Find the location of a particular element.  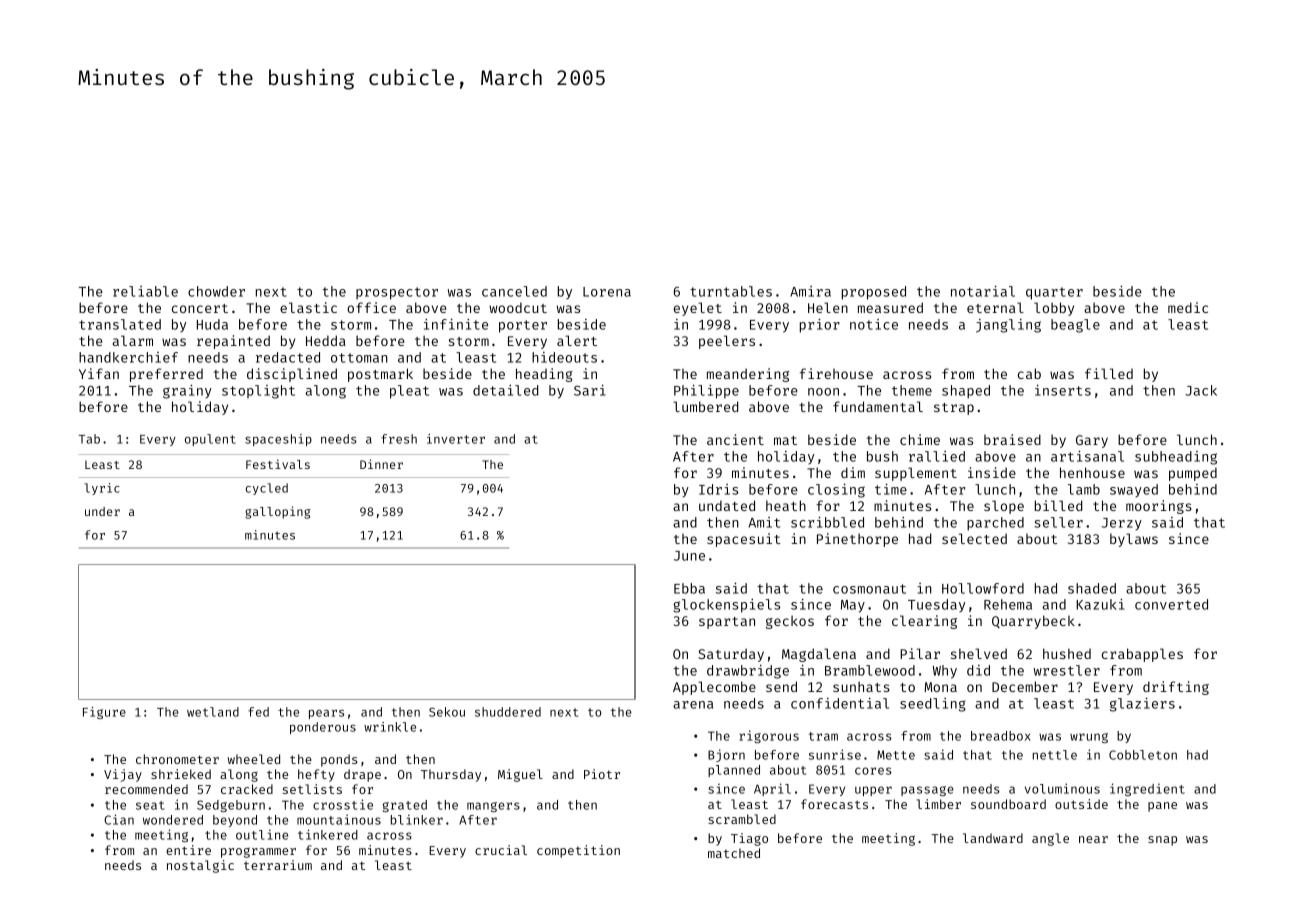

spacesuit is located at coordinates (744, 540).
